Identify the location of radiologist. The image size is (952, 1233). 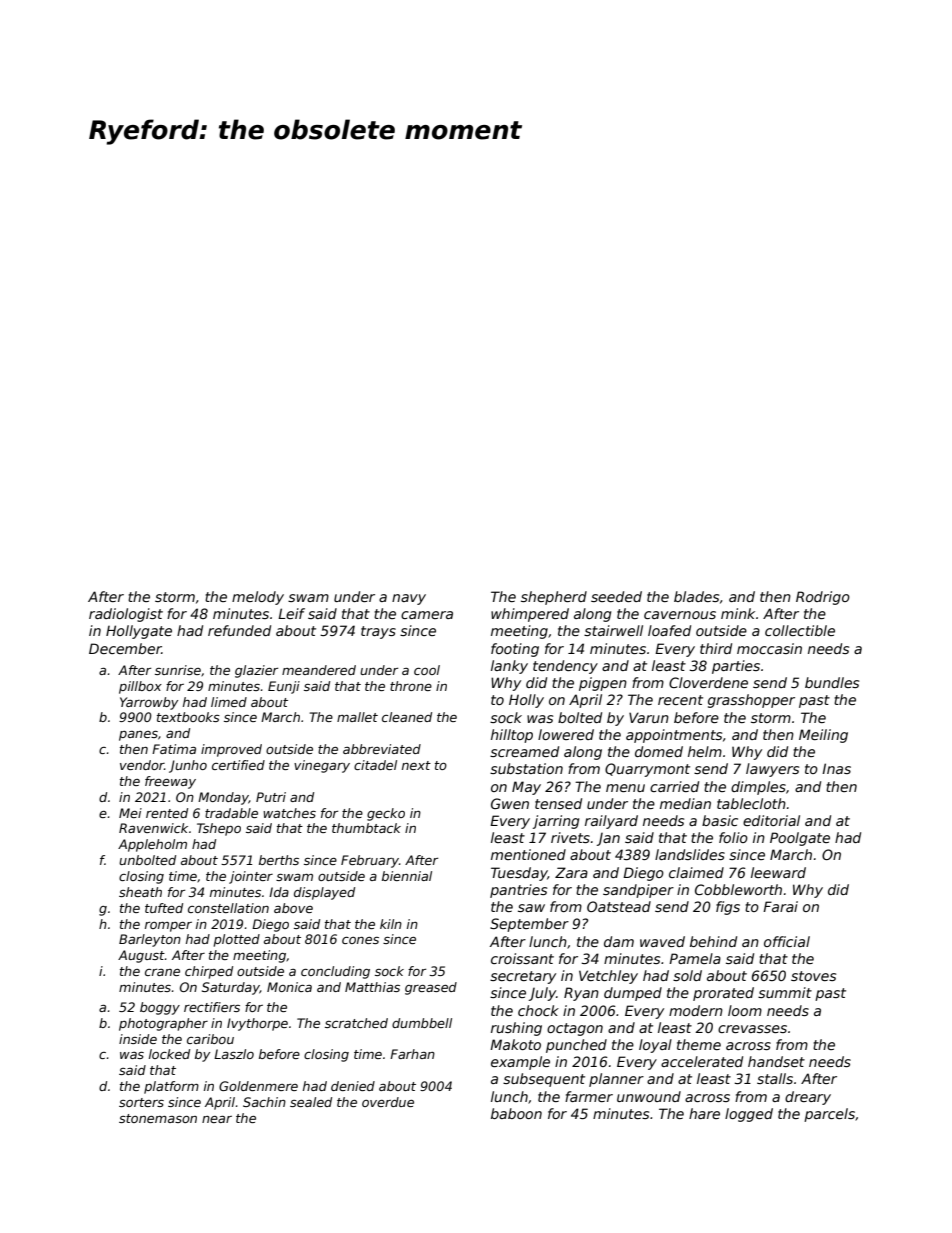
(126, 615).
